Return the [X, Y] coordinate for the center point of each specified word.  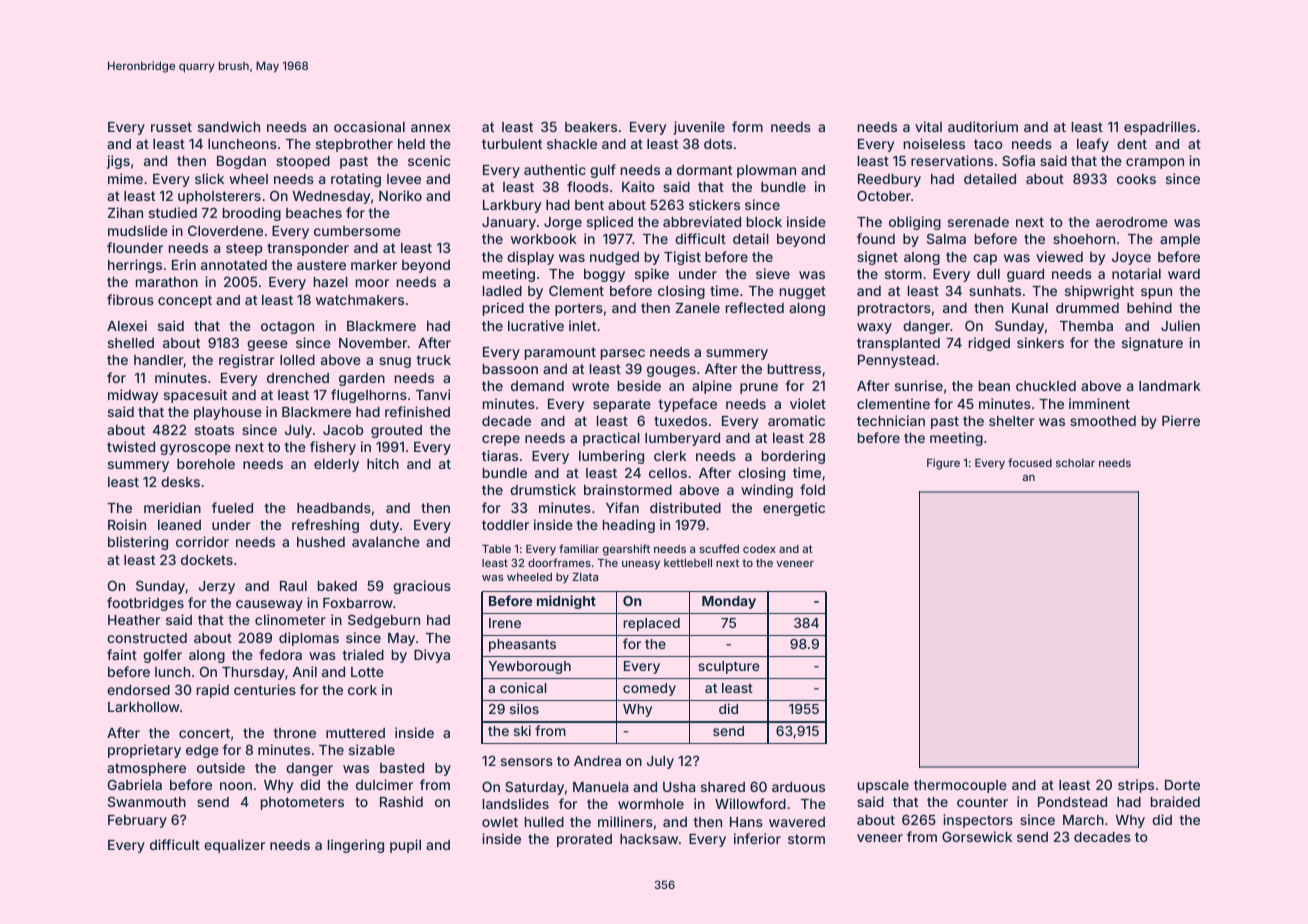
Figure [943, 464]
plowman [766, 171]
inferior [757, 838]
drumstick [543, 489]
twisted [131, 446]
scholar [1075, 463]
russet [171, 127]
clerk [670, 456]
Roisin [127, 524]
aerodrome [1132, 222]
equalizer [234, 846]
